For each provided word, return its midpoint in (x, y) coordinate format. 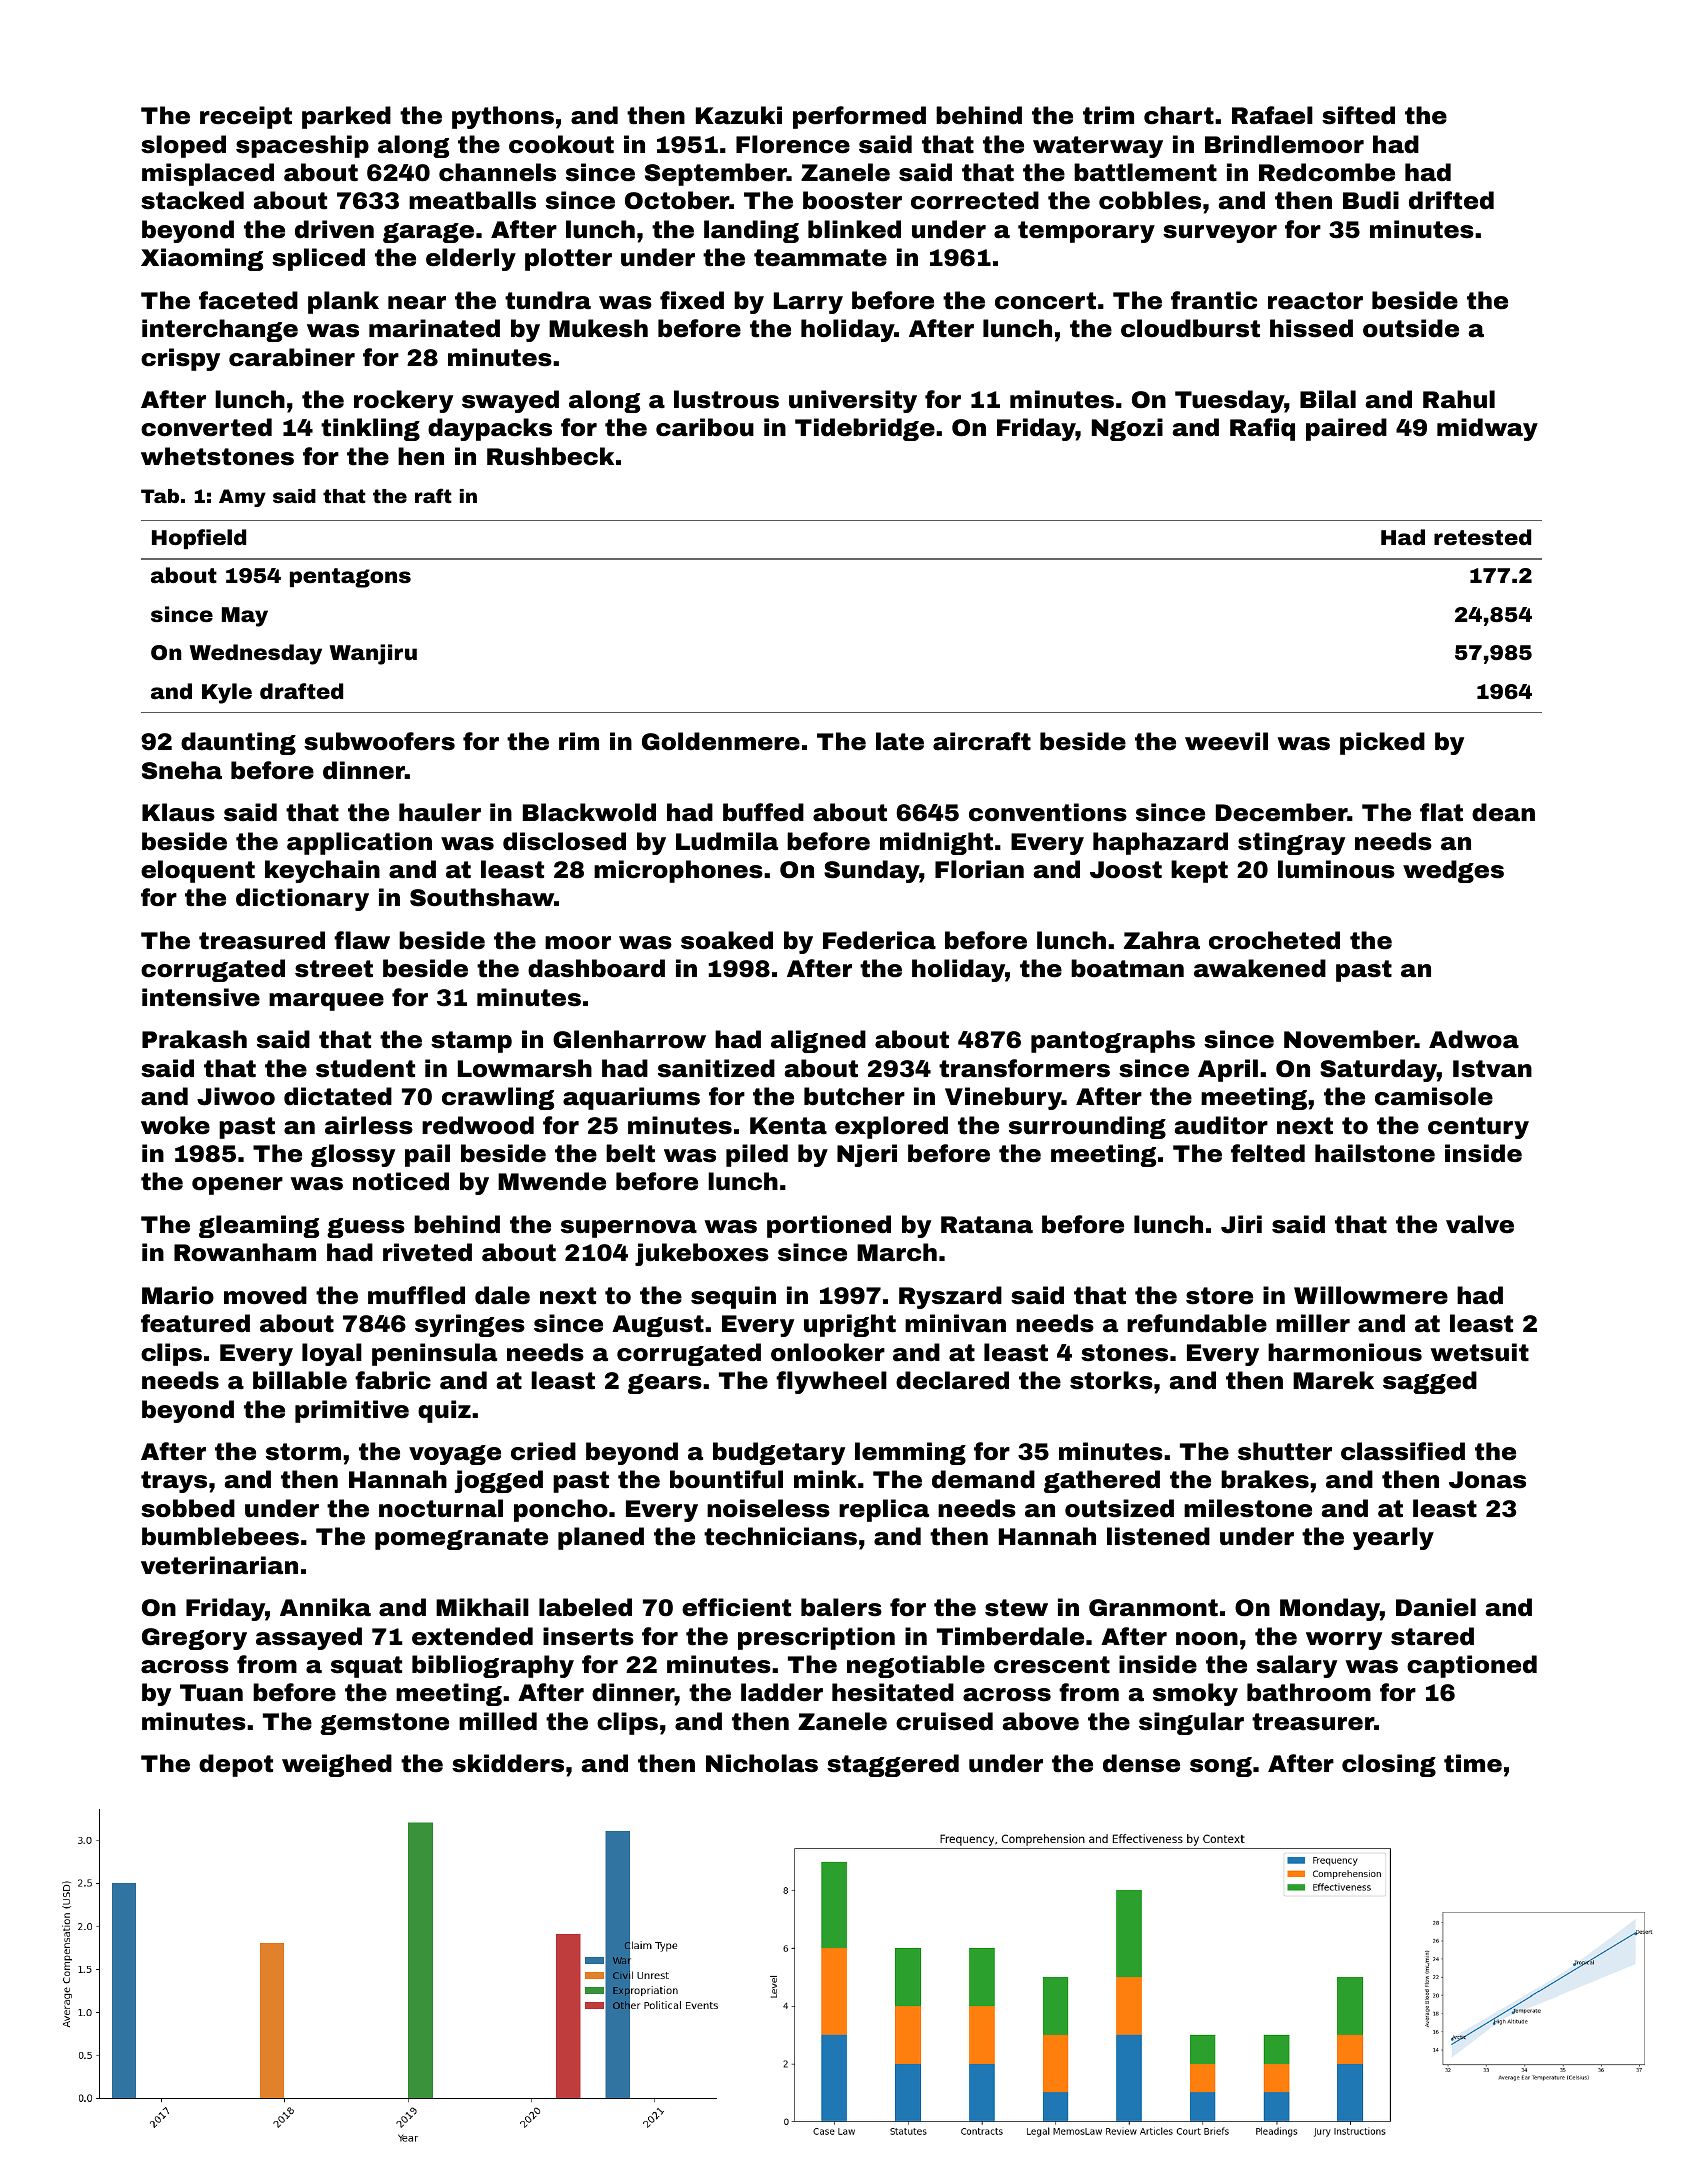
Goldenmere (721, 741)
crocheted (1274, 940)
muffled (416, 1295)
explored (891, 1127)
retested (1482, 537)
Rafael (1272, 115)
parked (346, 117)
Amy (242, 498)
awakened (1260, 968)
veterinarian (219, 1565)
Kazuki (739, 115)
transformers (1024, 1068)
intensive (201, 997)
